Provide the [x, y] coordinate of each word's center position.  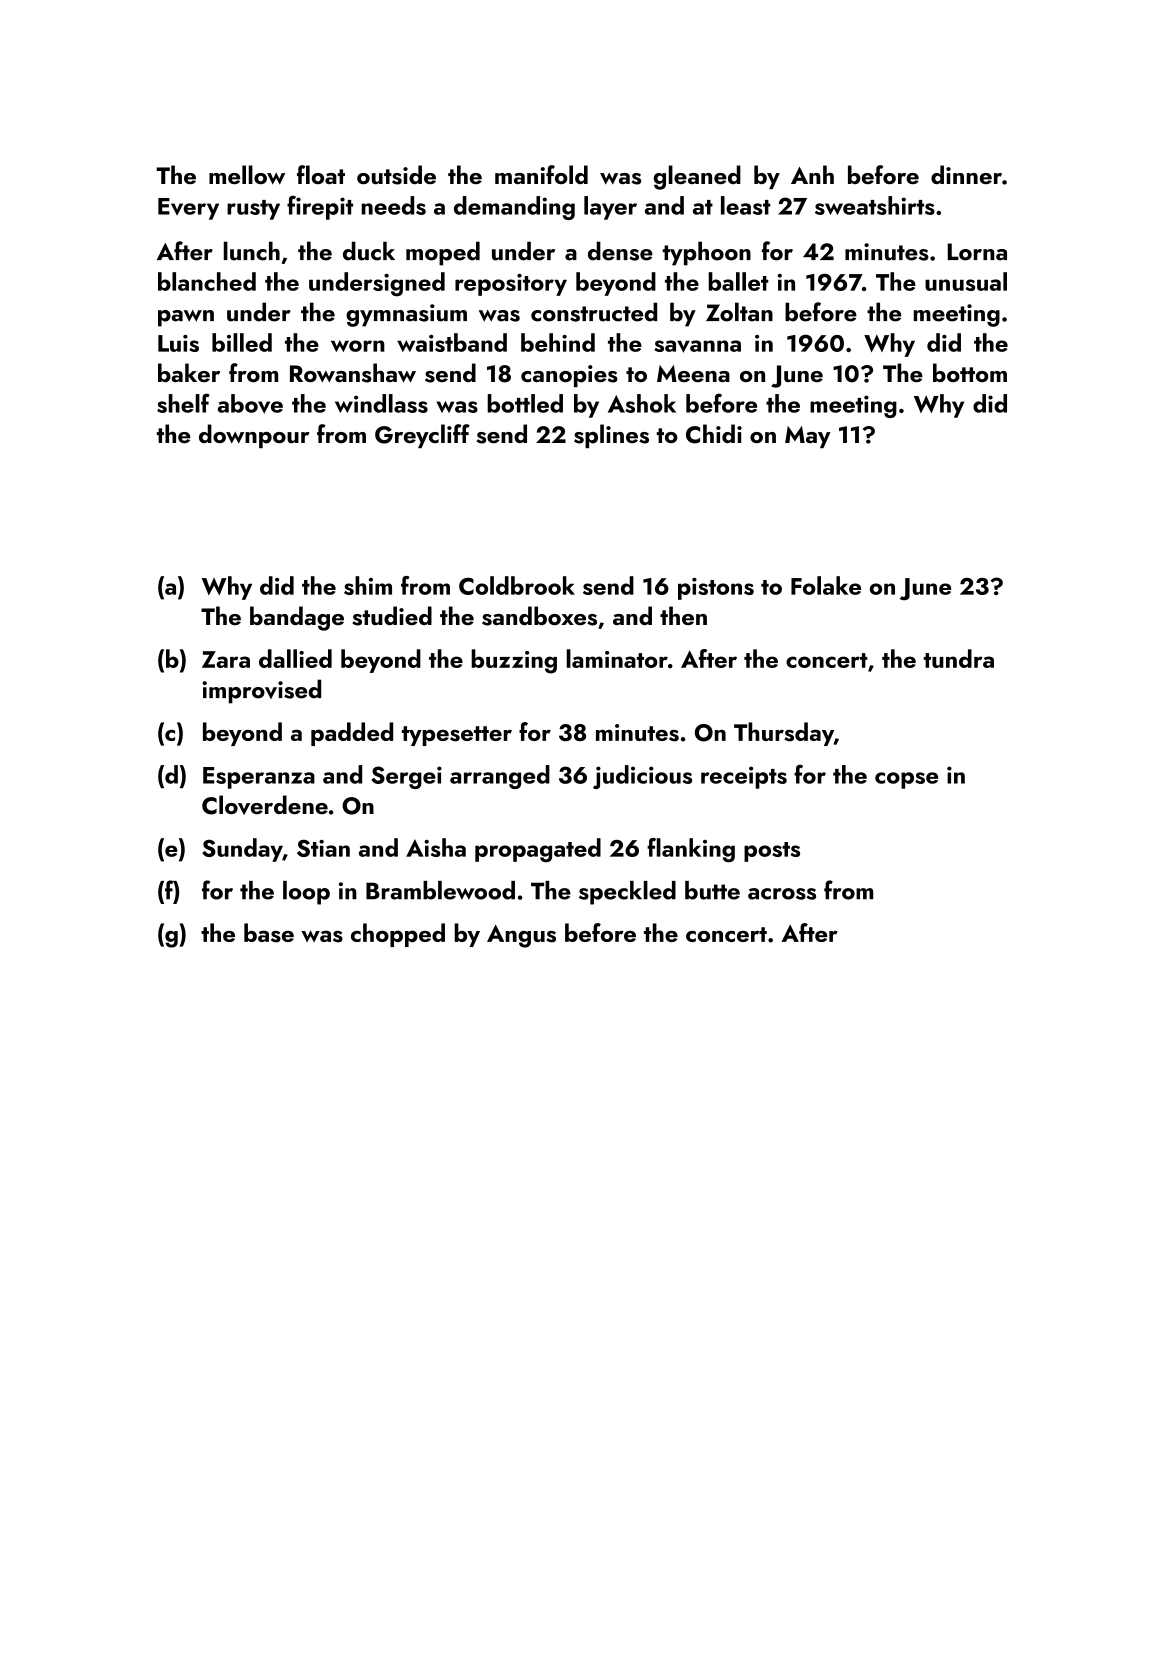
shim [368, 585]
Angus [521, 936]
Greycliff [422, 436]
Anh [812, 174]
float [321, 174]
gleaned [697, 177]
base [269, 933]
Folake [826, 585]
